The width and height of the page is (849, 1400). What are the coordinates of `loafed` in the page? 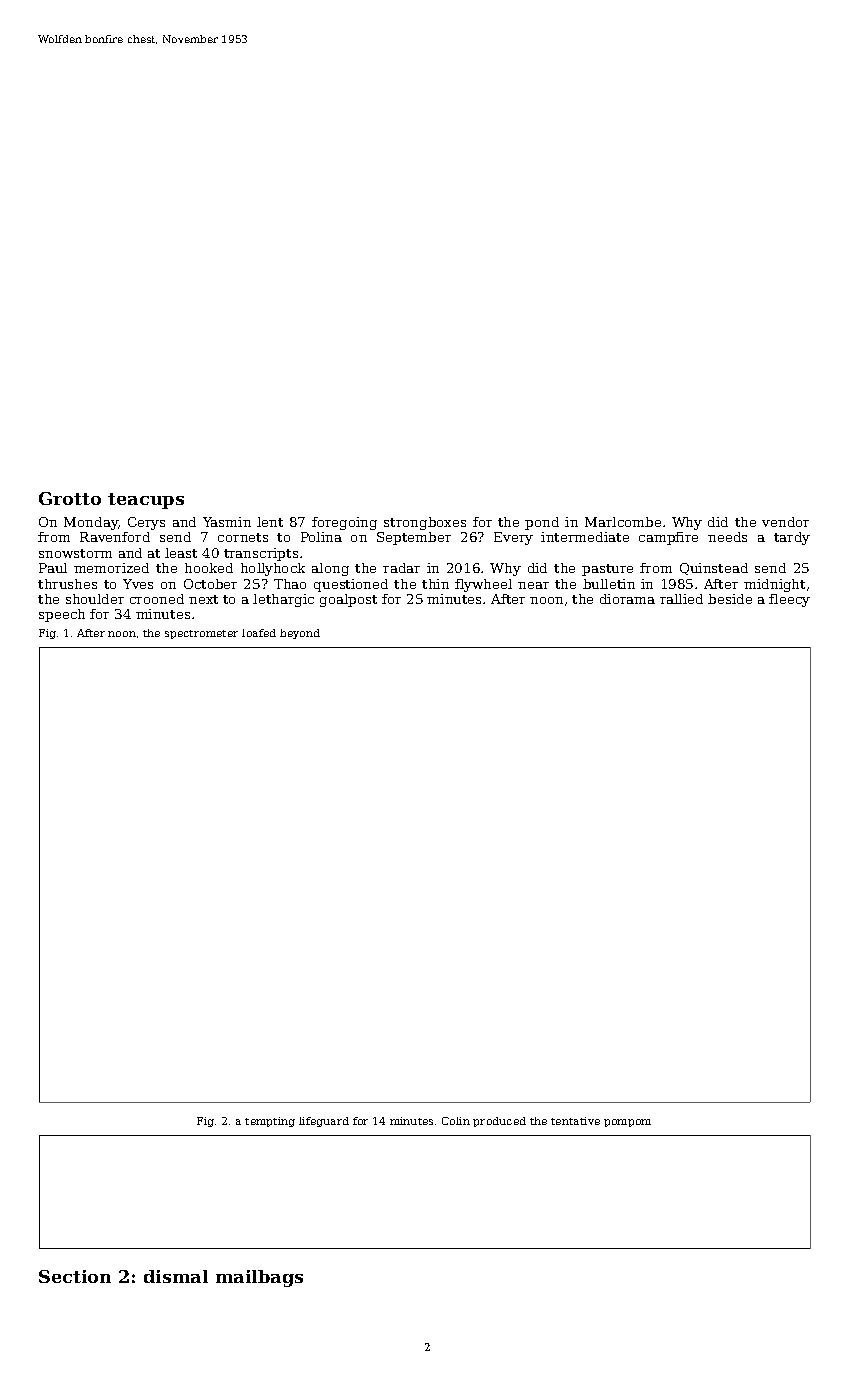 It's located at (259, 633).
